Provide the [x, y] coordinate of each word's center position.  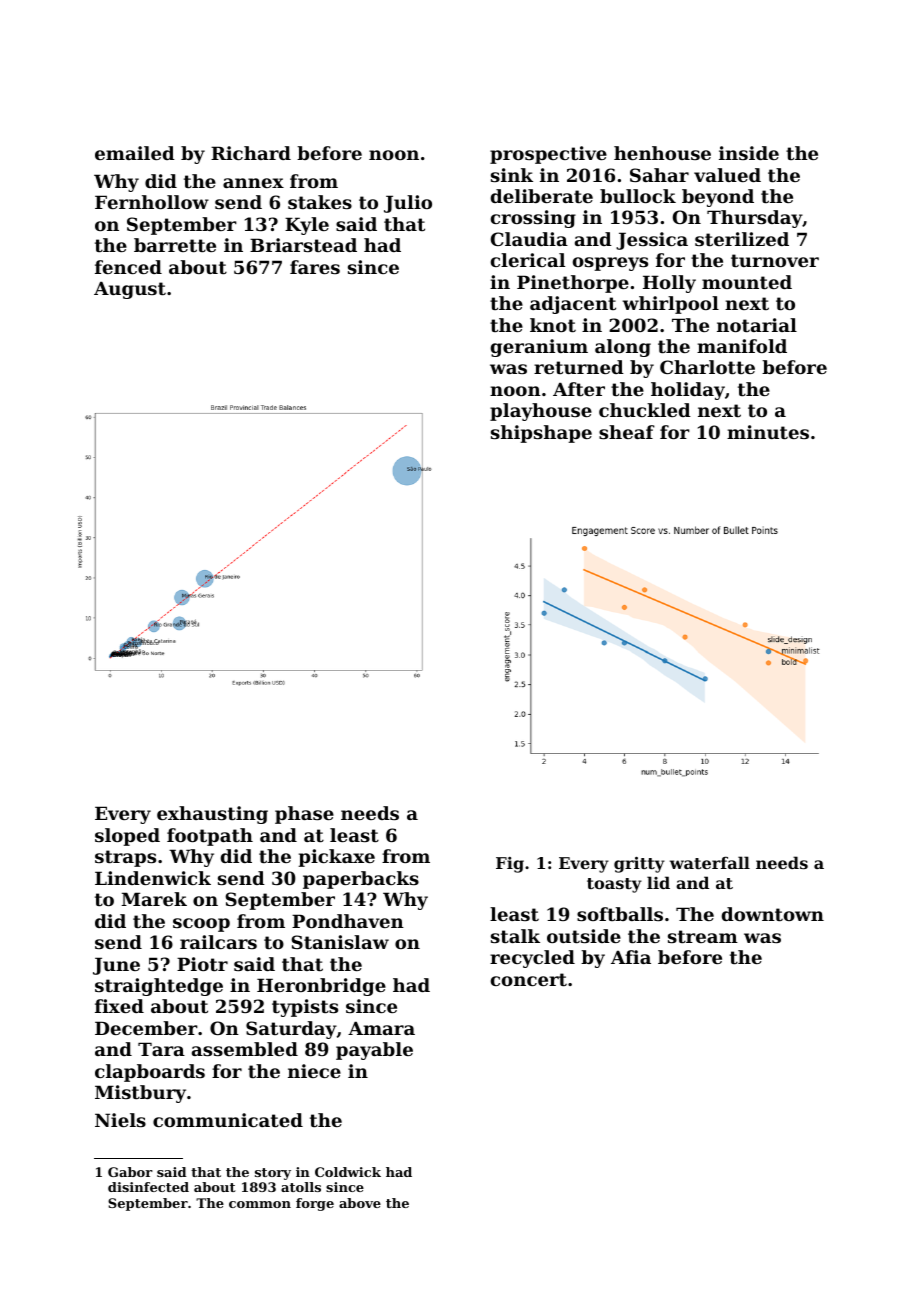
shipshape [541, 434]
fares [315, 267]
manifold [742, 346]
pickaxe [336, 858]
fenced [128, 267]
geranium [539, 348]
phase [304, 815]
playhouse [541, 412]
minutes [768, 432]
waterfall [710, 862]
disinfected [148, 1187]
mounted [747, 282]
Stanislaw [340, 942]
